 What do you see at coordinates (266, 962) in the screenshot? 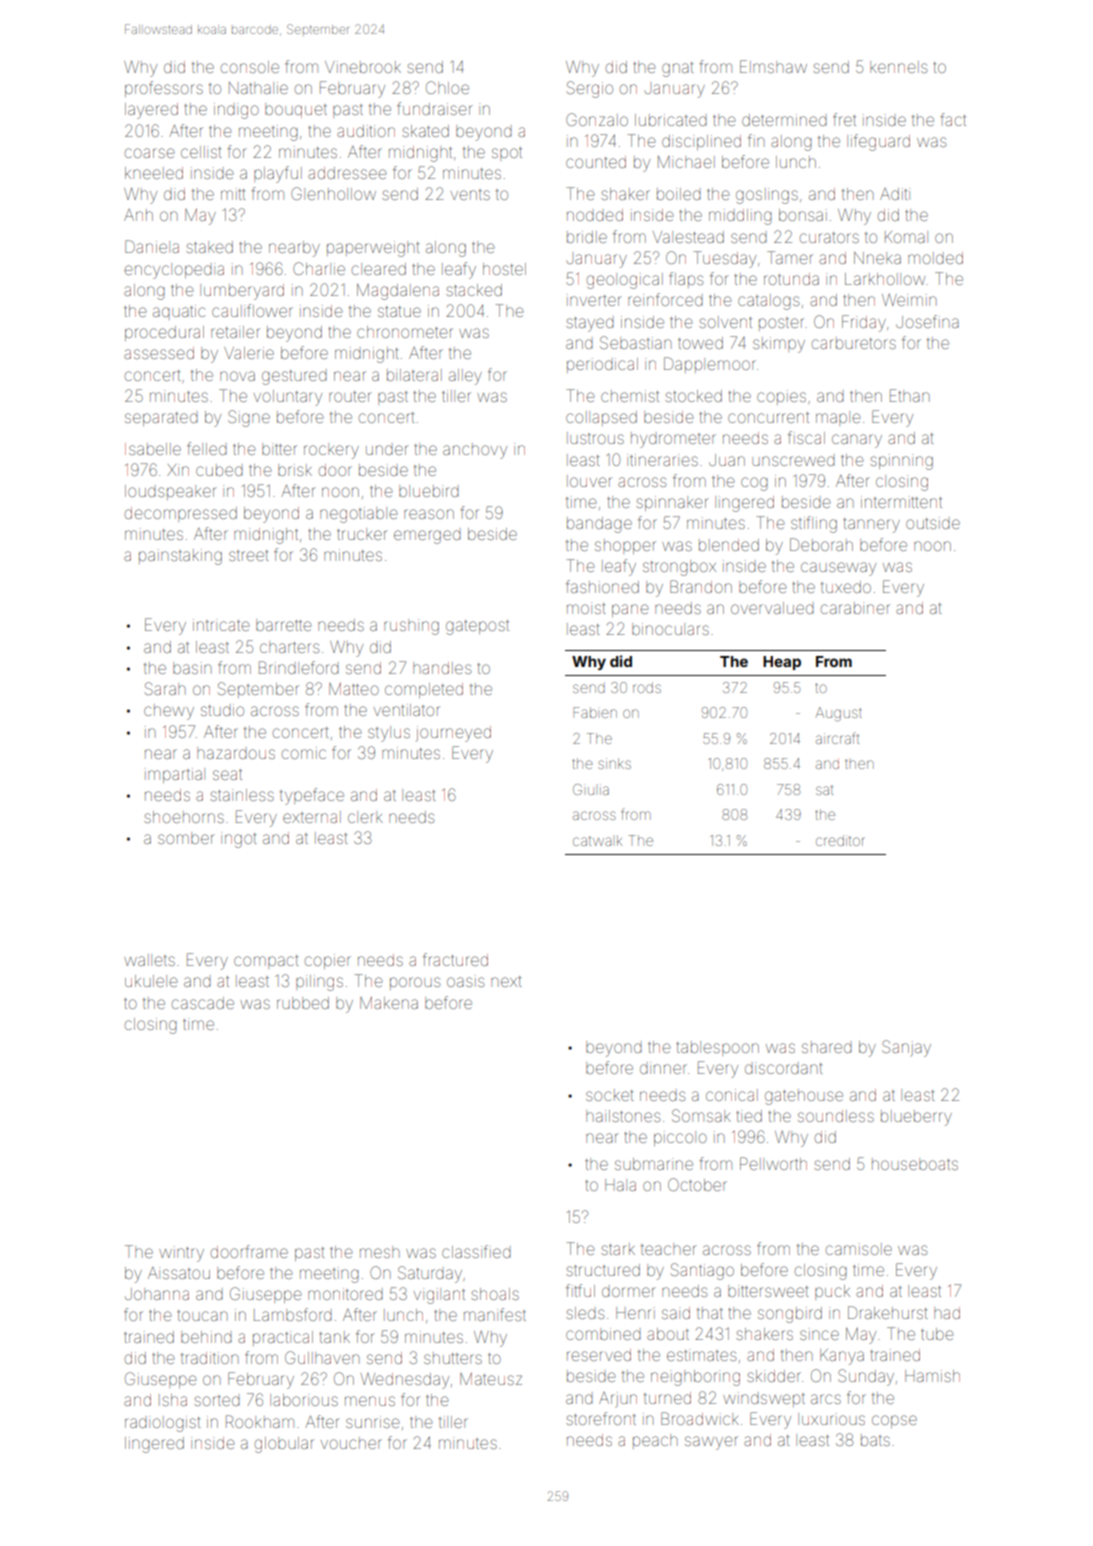
I see `compact` at bounding box center [266, 962].
